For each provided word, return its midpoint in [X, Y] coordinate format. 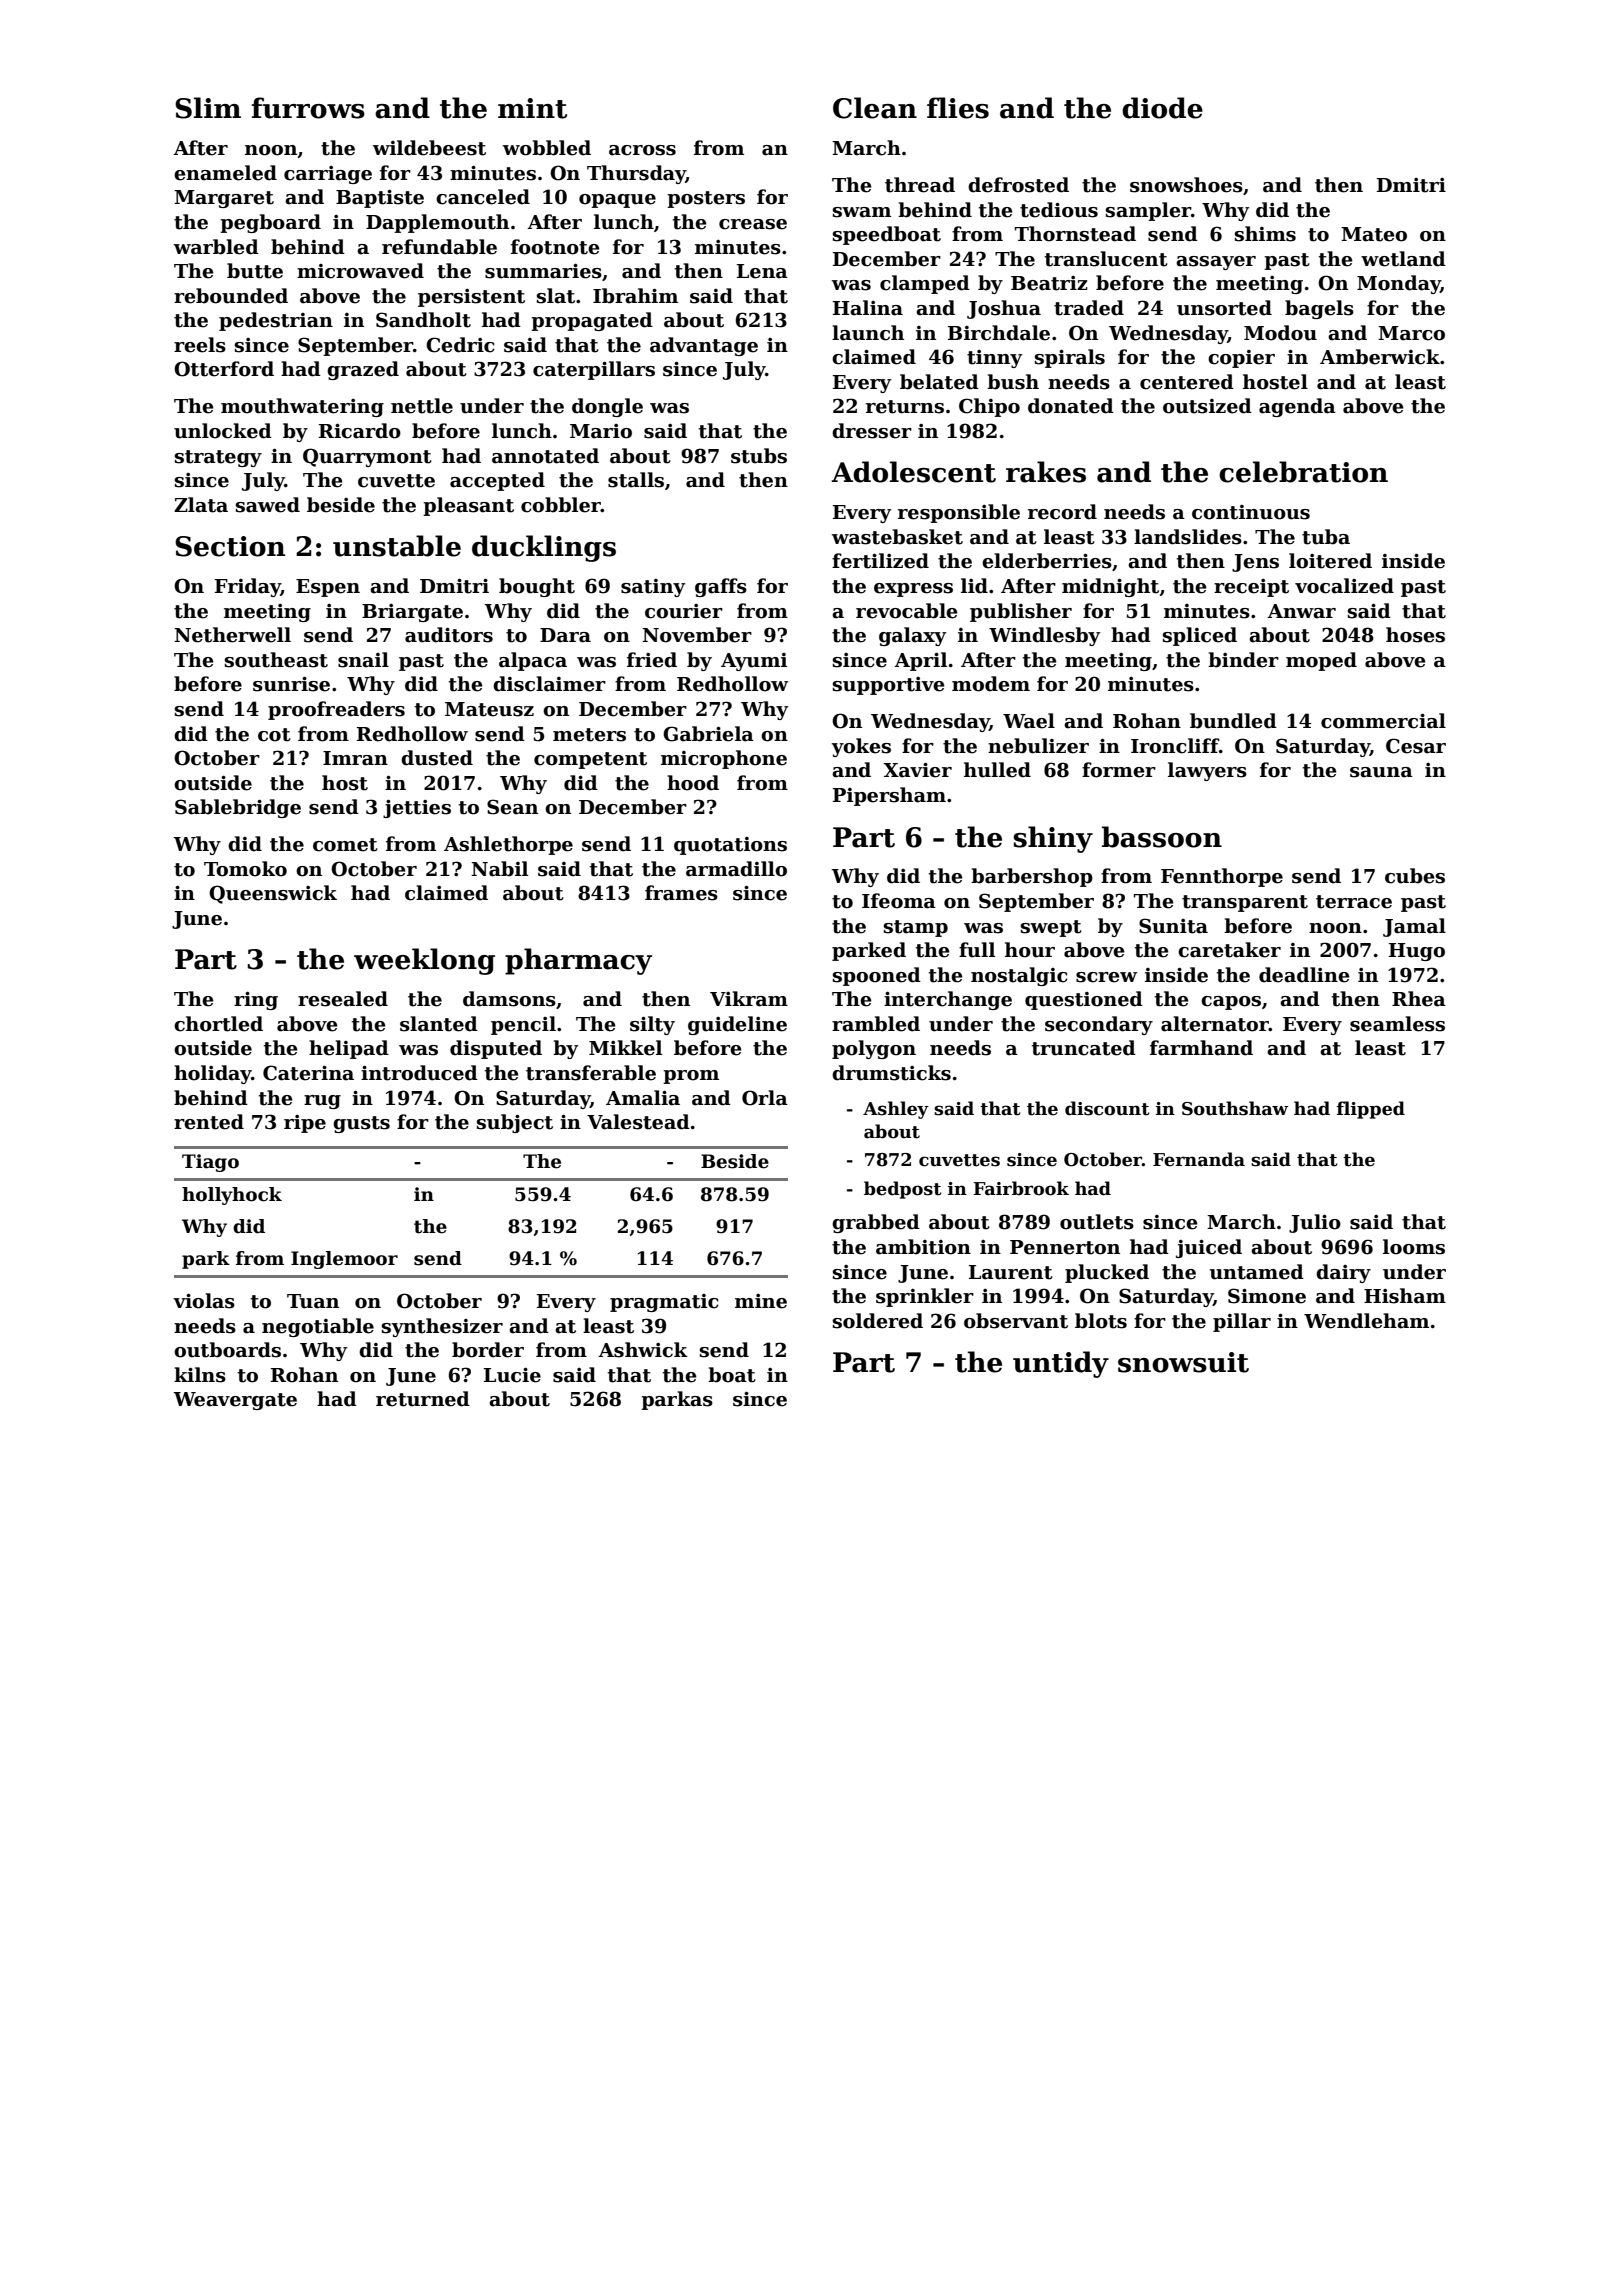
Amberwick [1380, 357]
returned [423, 1399]
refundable [439, 247]
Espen [328, 588]
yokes [861, 747]
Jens [1255, 563]
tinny [994, 359]
